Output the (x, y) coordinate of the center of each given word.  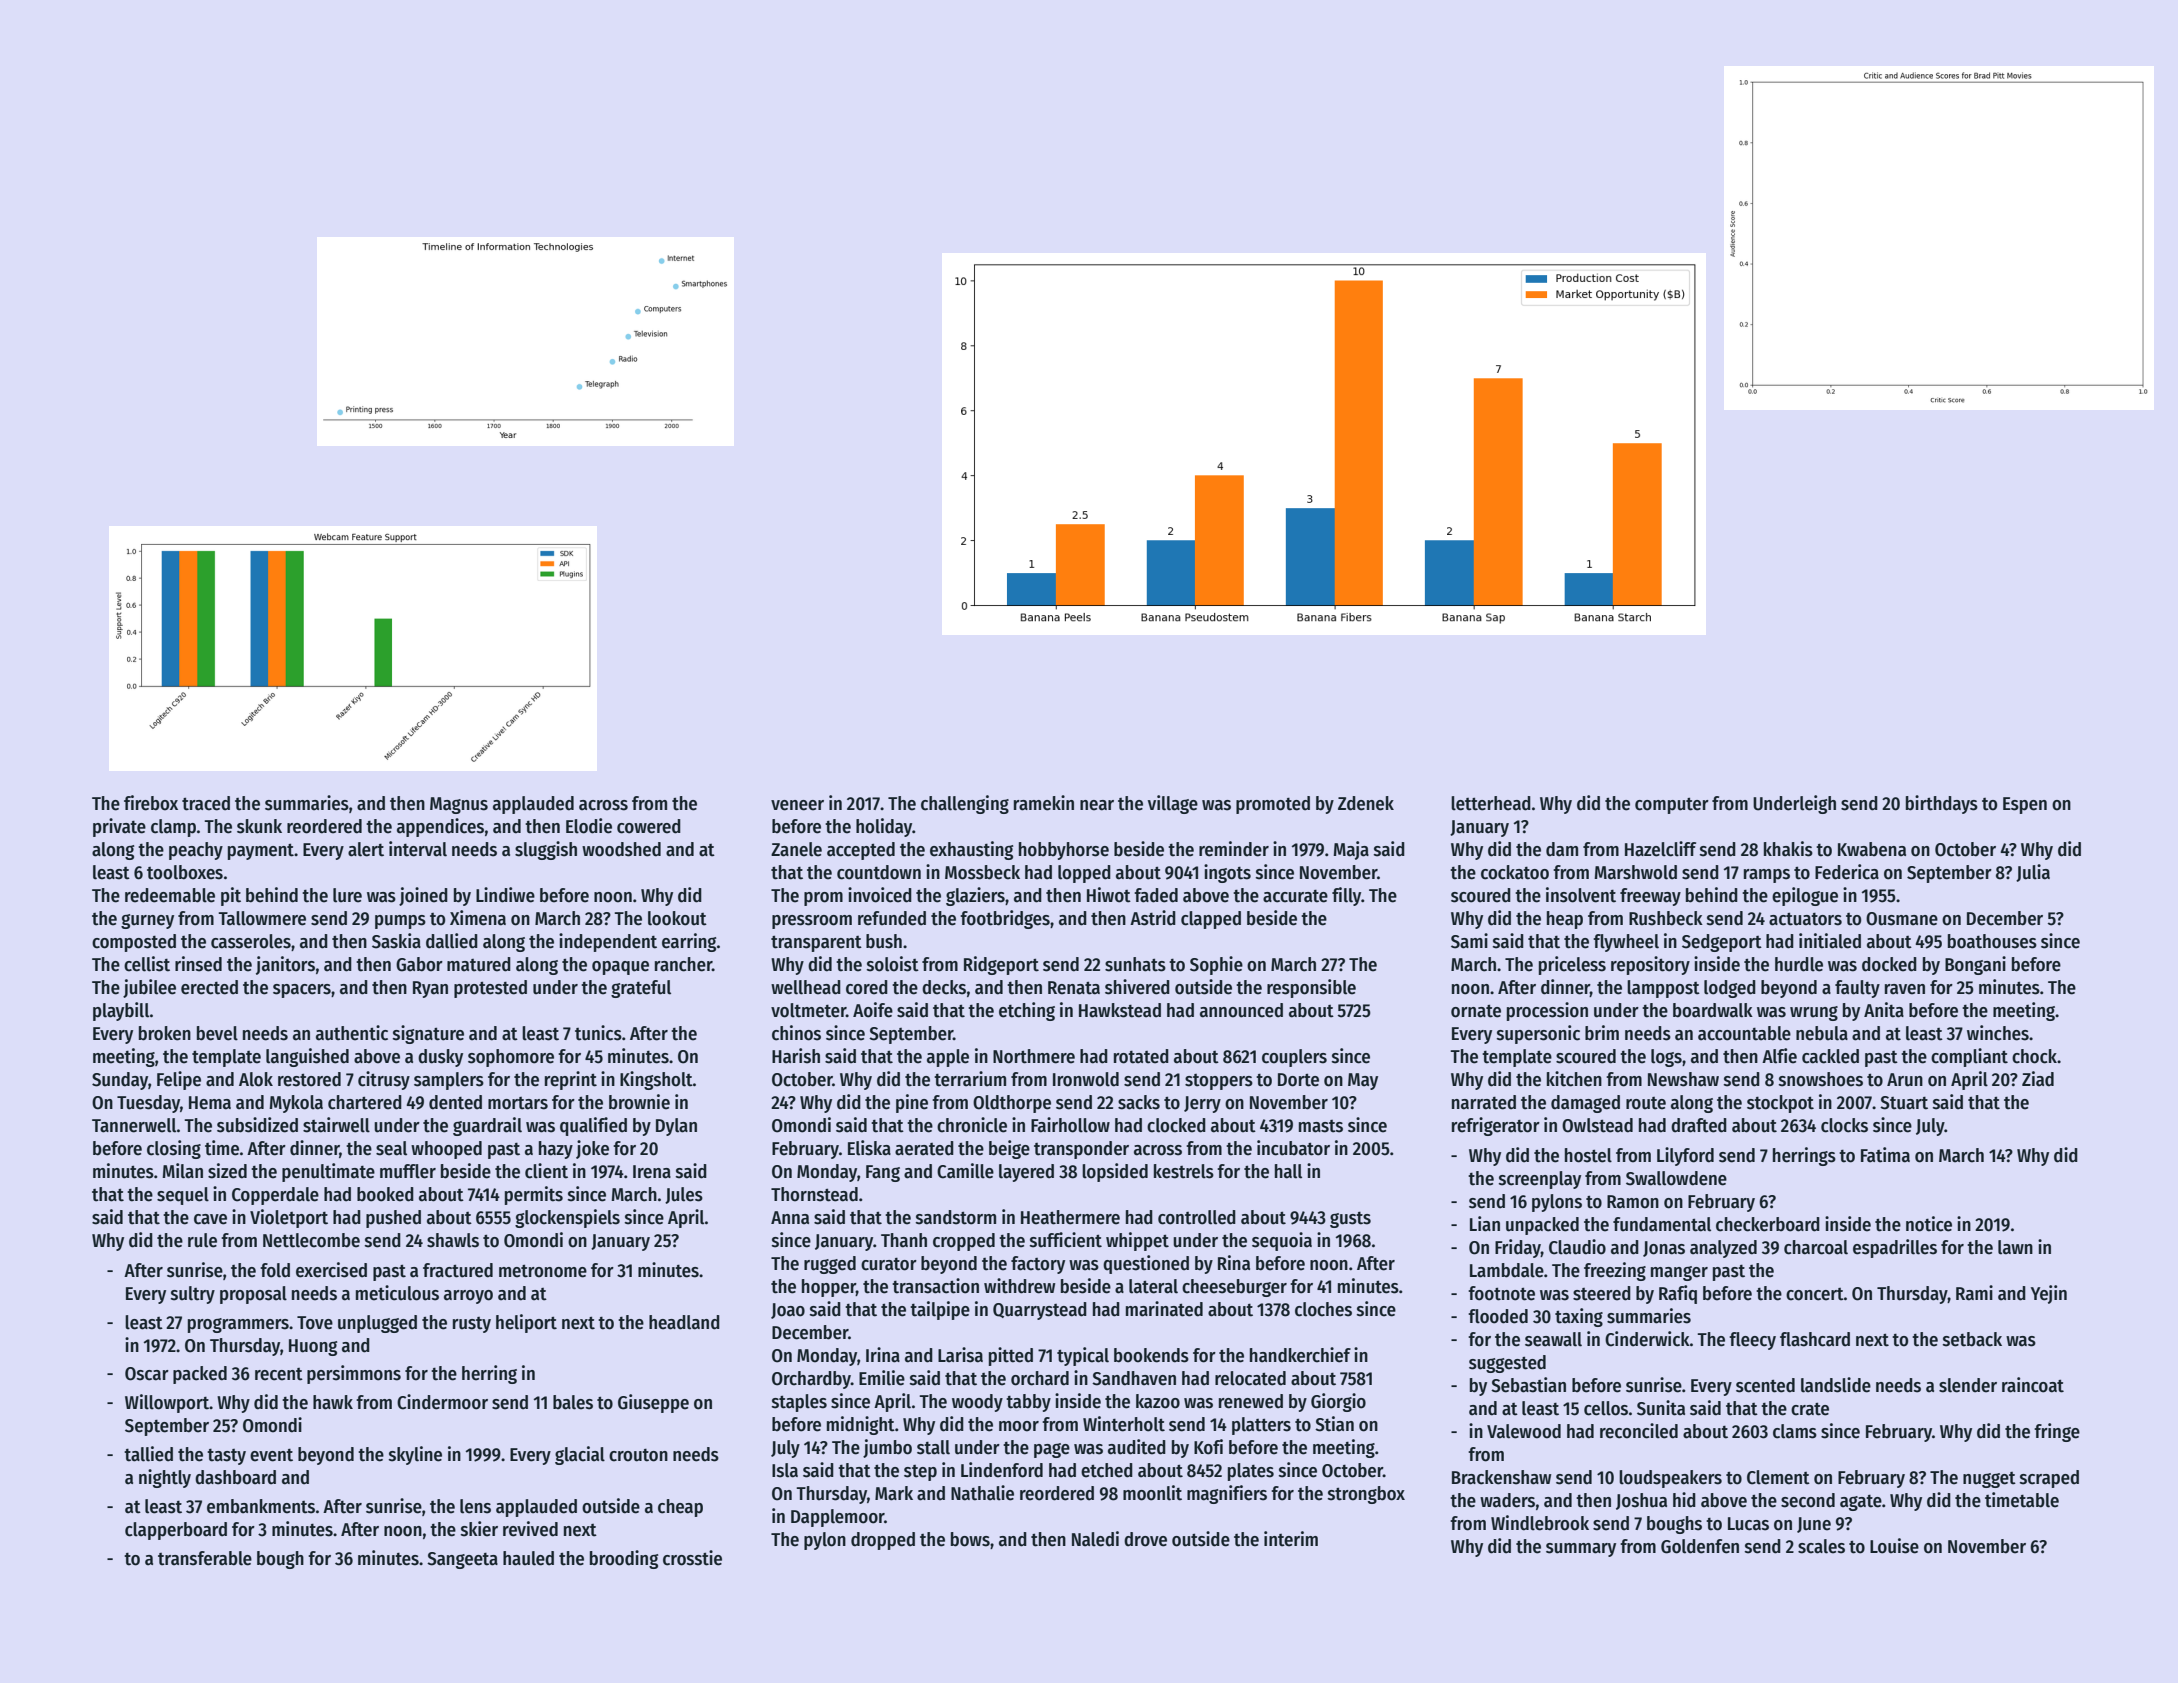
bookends (1151, 1355)
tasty (226, 1457)
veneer (797, 805)
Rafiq (1678, 1294)
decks (944, 987)
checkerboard (1768, 1224)
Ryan (430, 989)
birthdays (1942, 804)
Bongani (1975, 965)
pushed (393, 1219)
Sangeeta (462, 1560)
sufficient (1066, 1240)
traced (206, 803)
